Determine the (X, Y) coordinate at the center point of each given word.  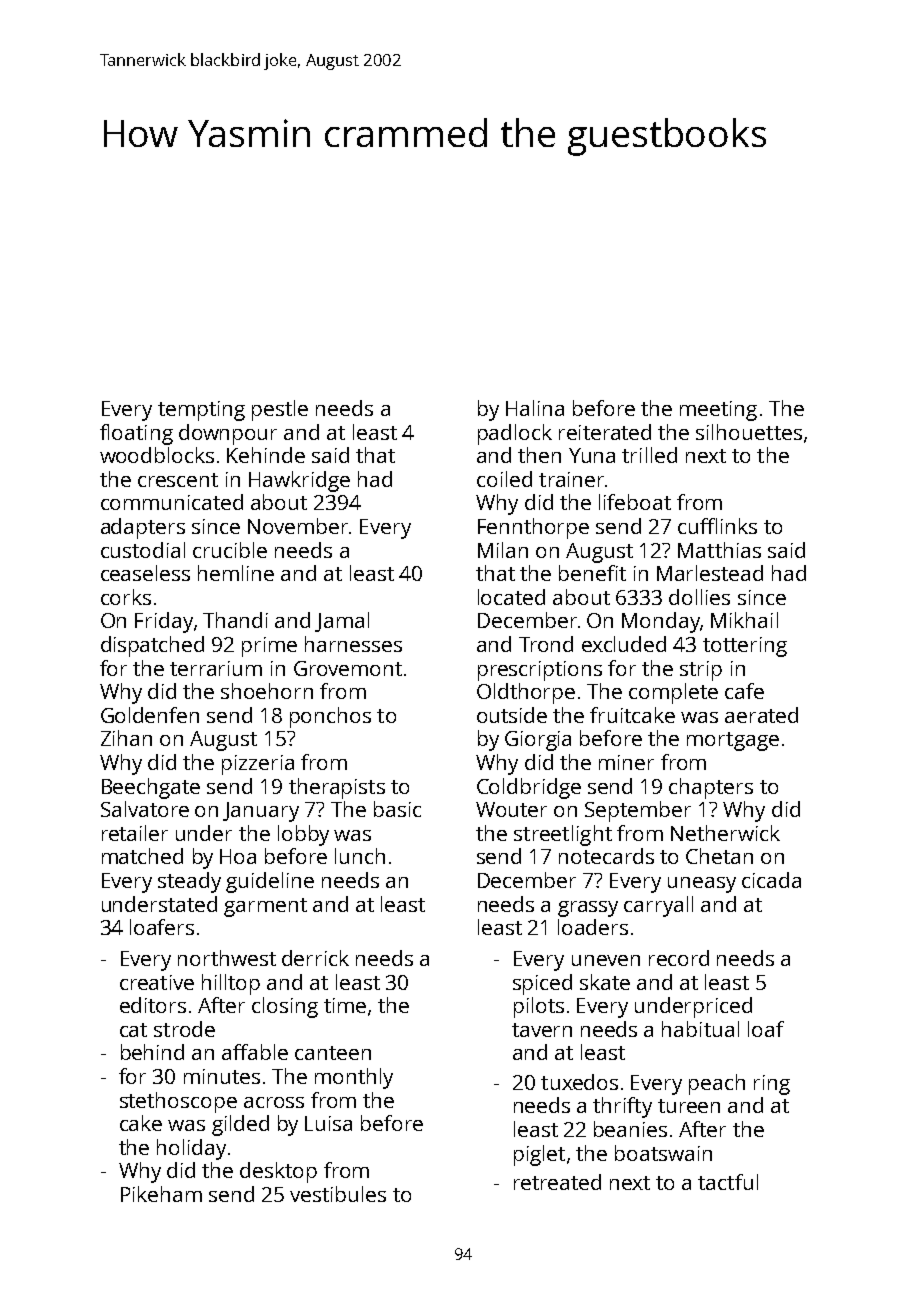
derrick (315, 958)
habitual (700, 1029)
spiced (542, 984)
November (298, 526)
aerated (761, 715)
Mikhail (744, 620)
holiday (191, 1149)
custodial (143, 550)
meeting (718, 411)
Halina (535, 408)
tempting (201, 411)
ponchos (330, 717)
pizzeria (258, 765)
